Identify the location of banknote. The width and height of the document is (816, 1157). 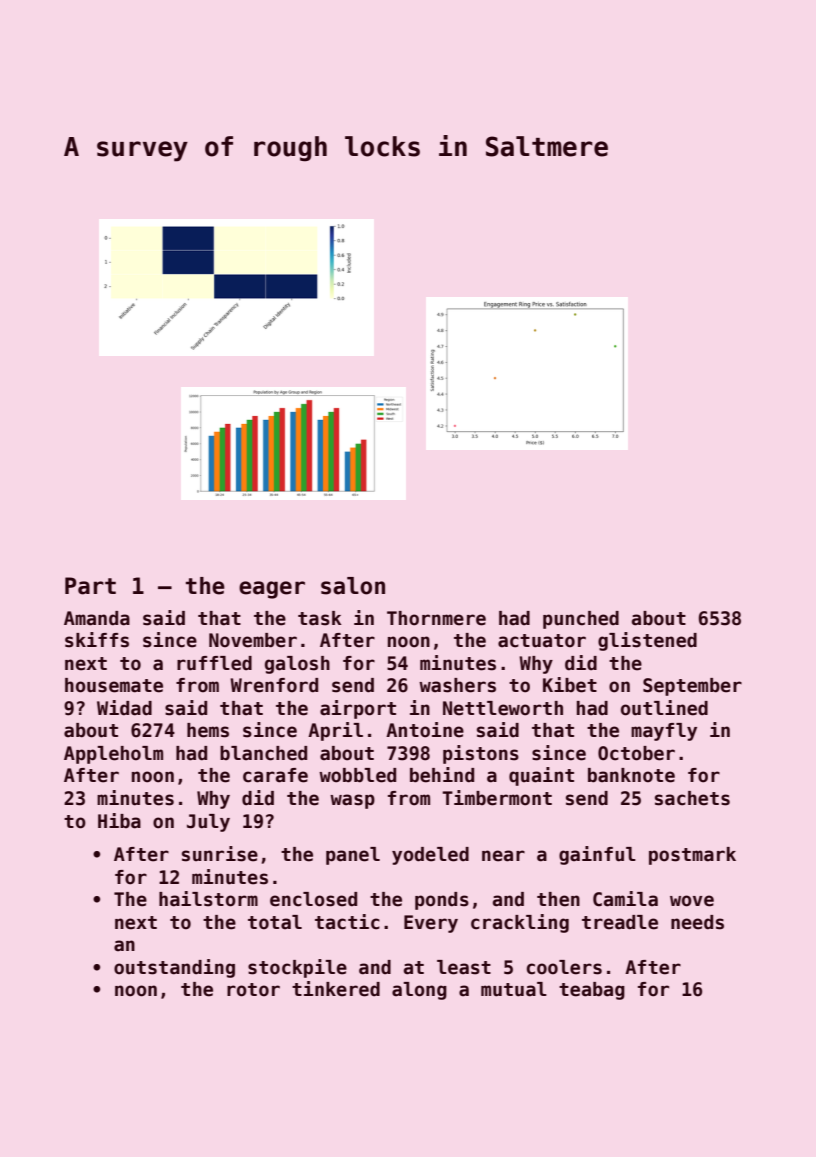
(631, 775).
